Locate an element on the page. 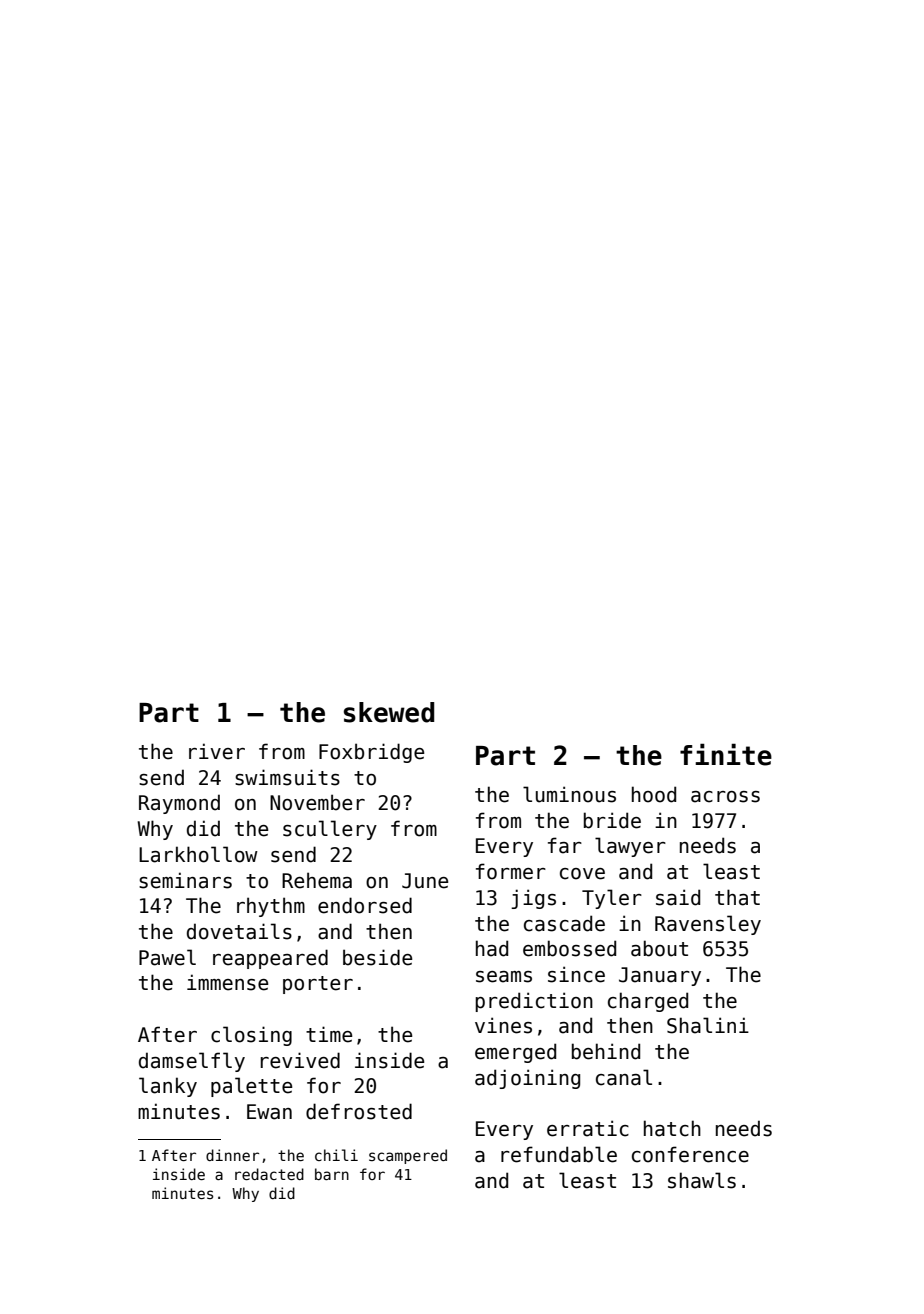 The width and height of the page is (924, 1314). seminars is located at coordinates (185, 880).
